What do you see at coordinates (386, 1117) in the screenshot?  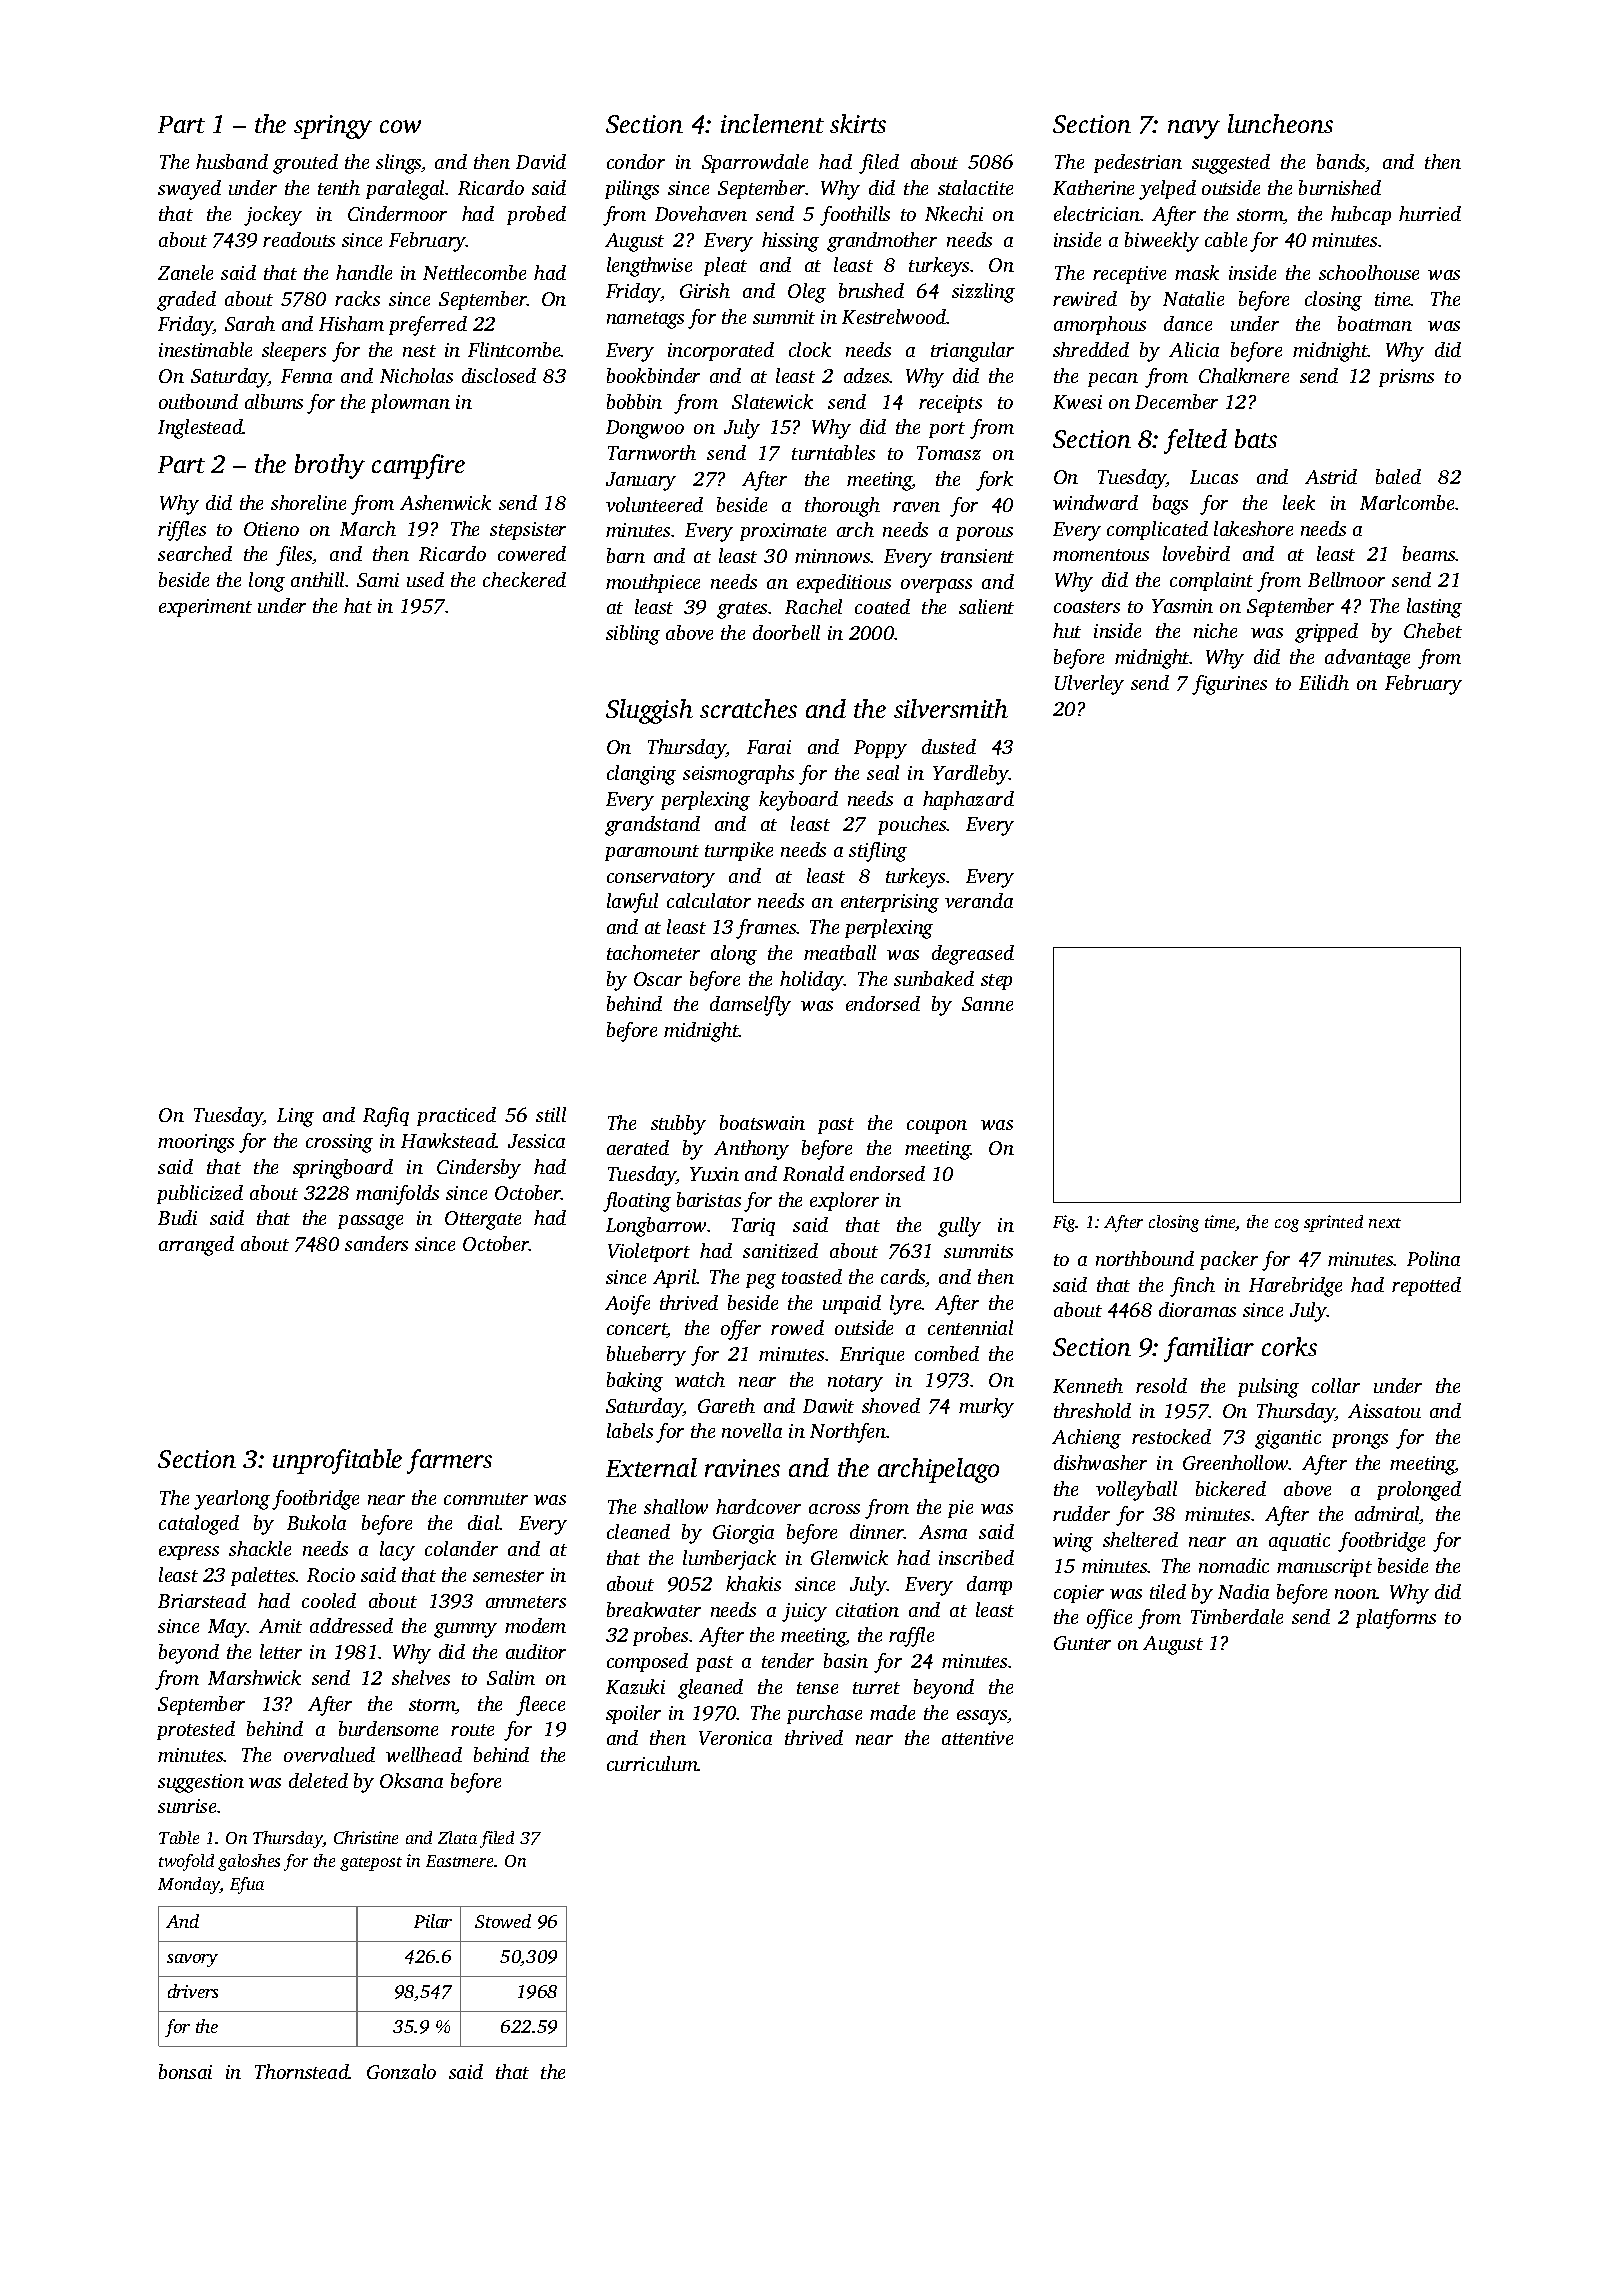 I see `Rafiq` at bounding box center [386, 1117].
